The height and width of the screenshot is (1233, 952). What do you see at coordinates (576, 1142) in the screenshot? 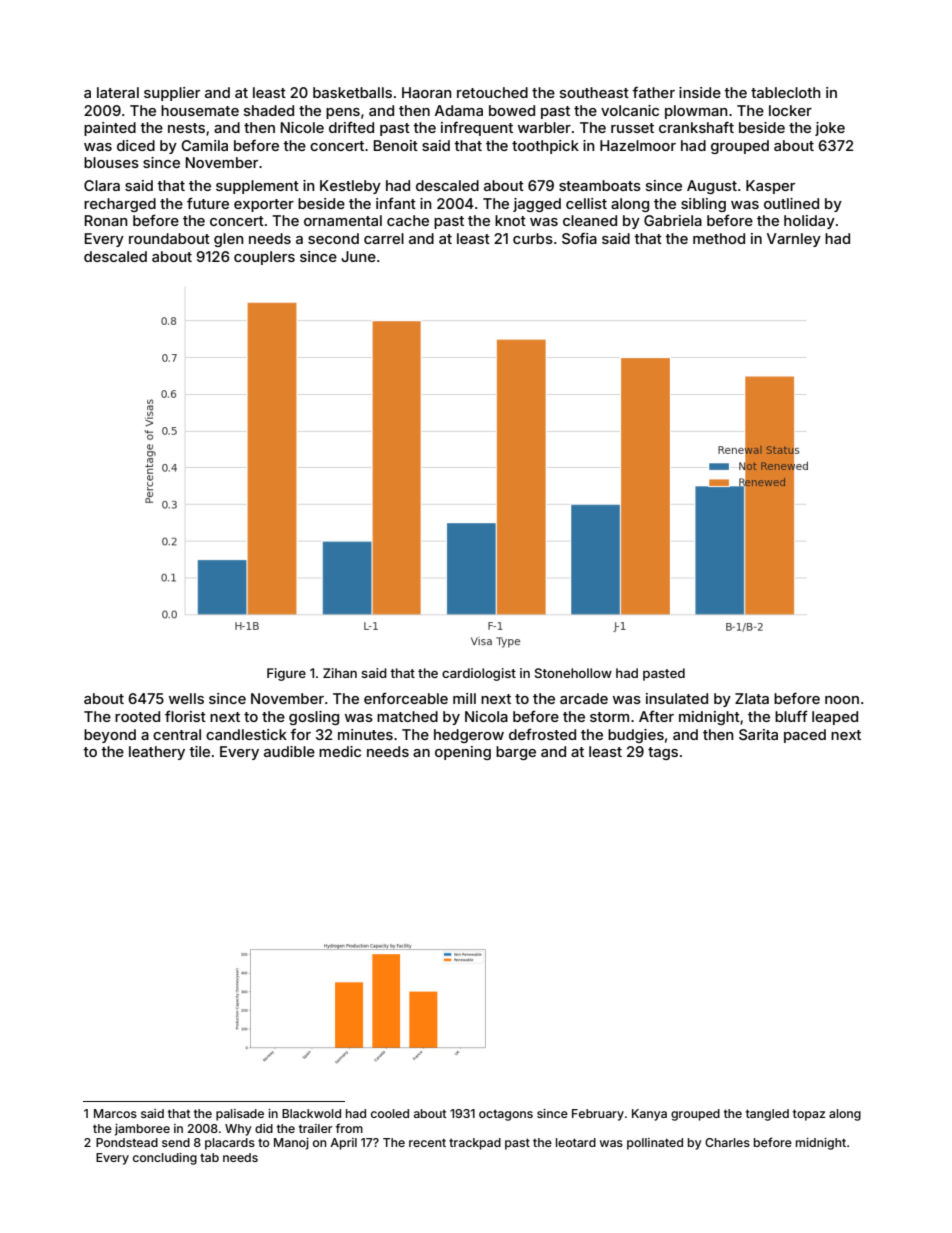
I see `leotard` at bounding box center [576, 1142].
